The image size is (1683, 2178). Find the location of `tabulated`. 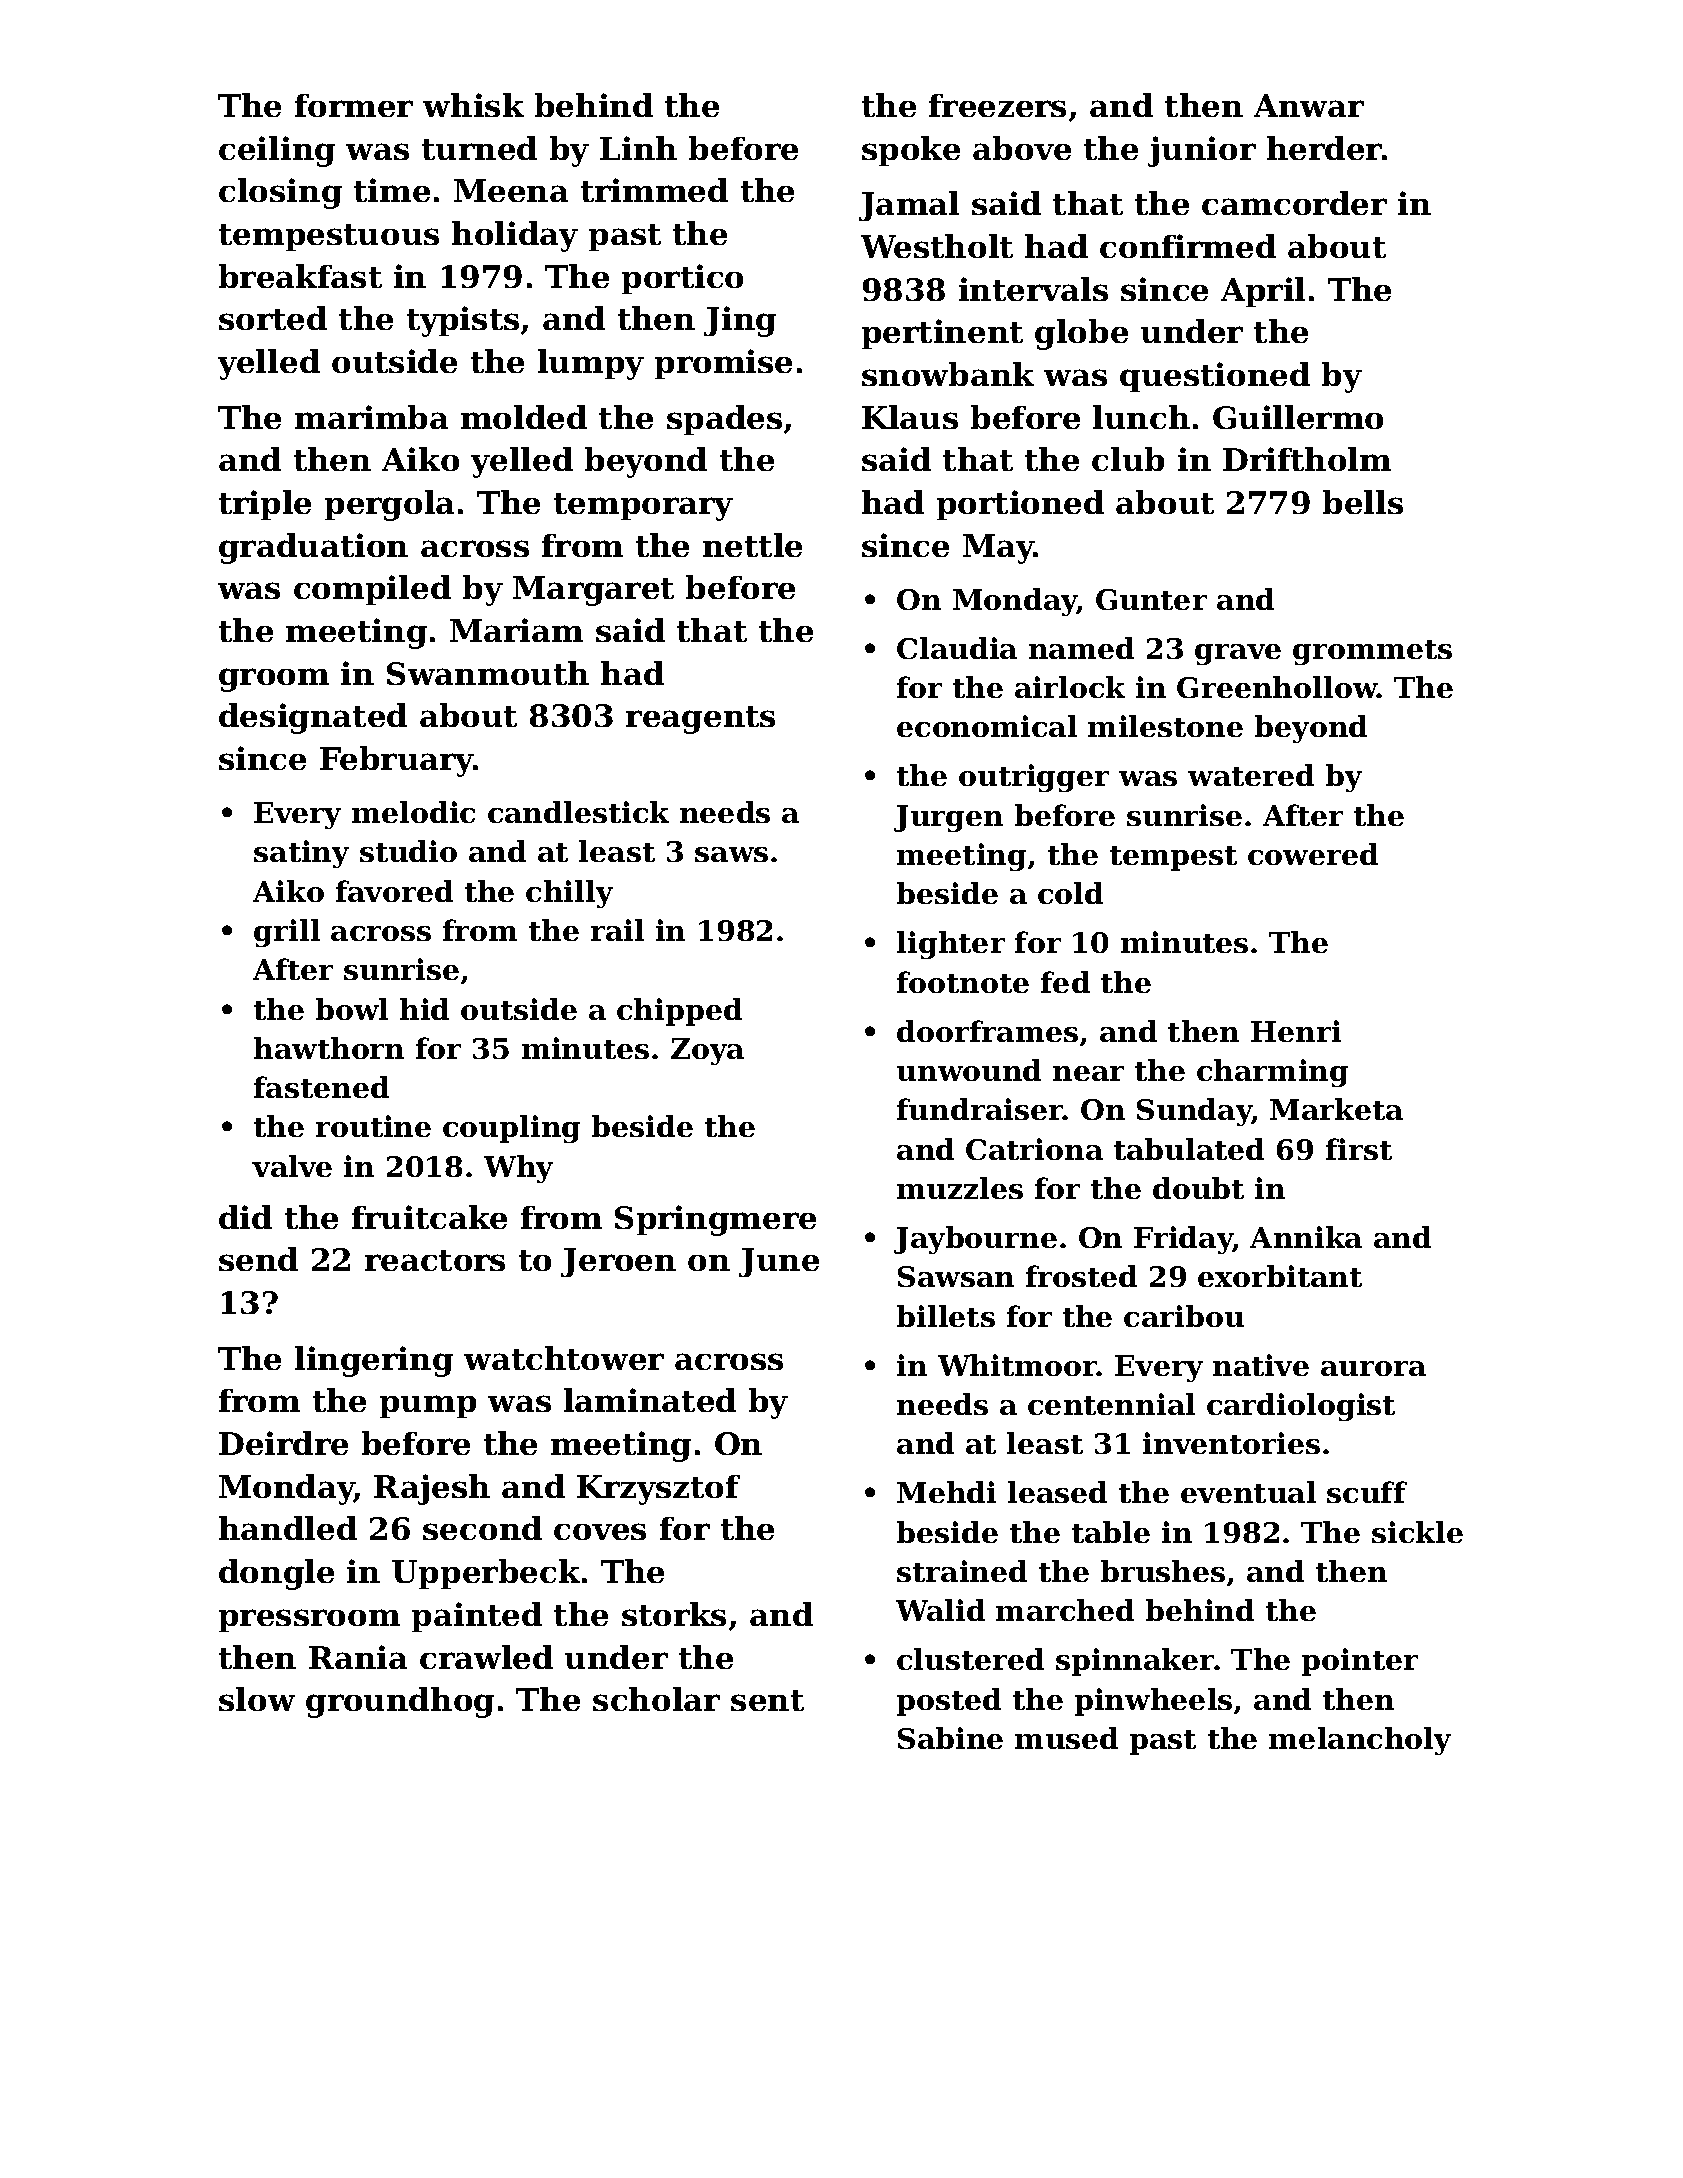

tabulated is located at coordinates (1189, 1149).
